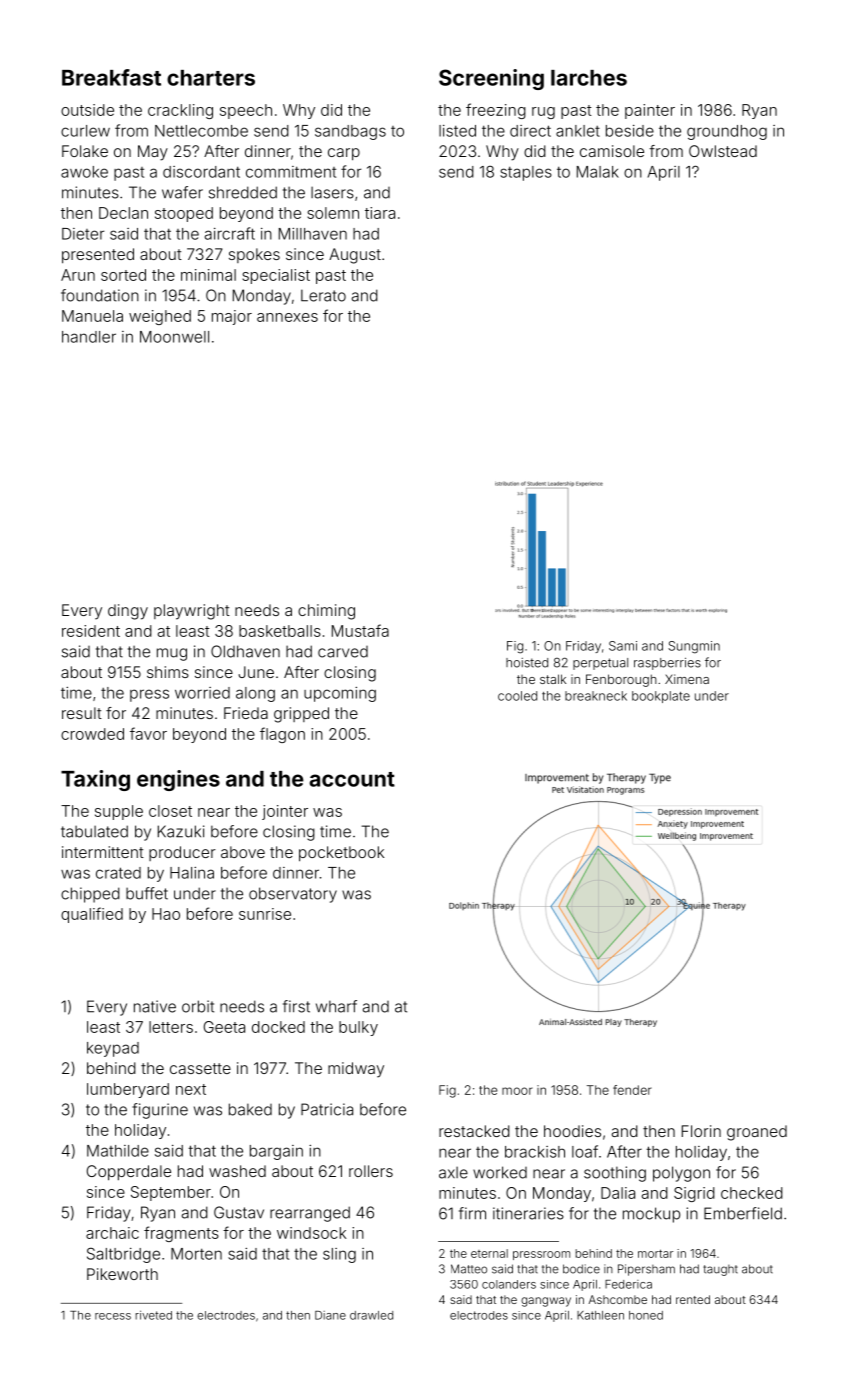 This screenshot has width=849, height=1400. I want to click on fender, so click(632, 1090).
